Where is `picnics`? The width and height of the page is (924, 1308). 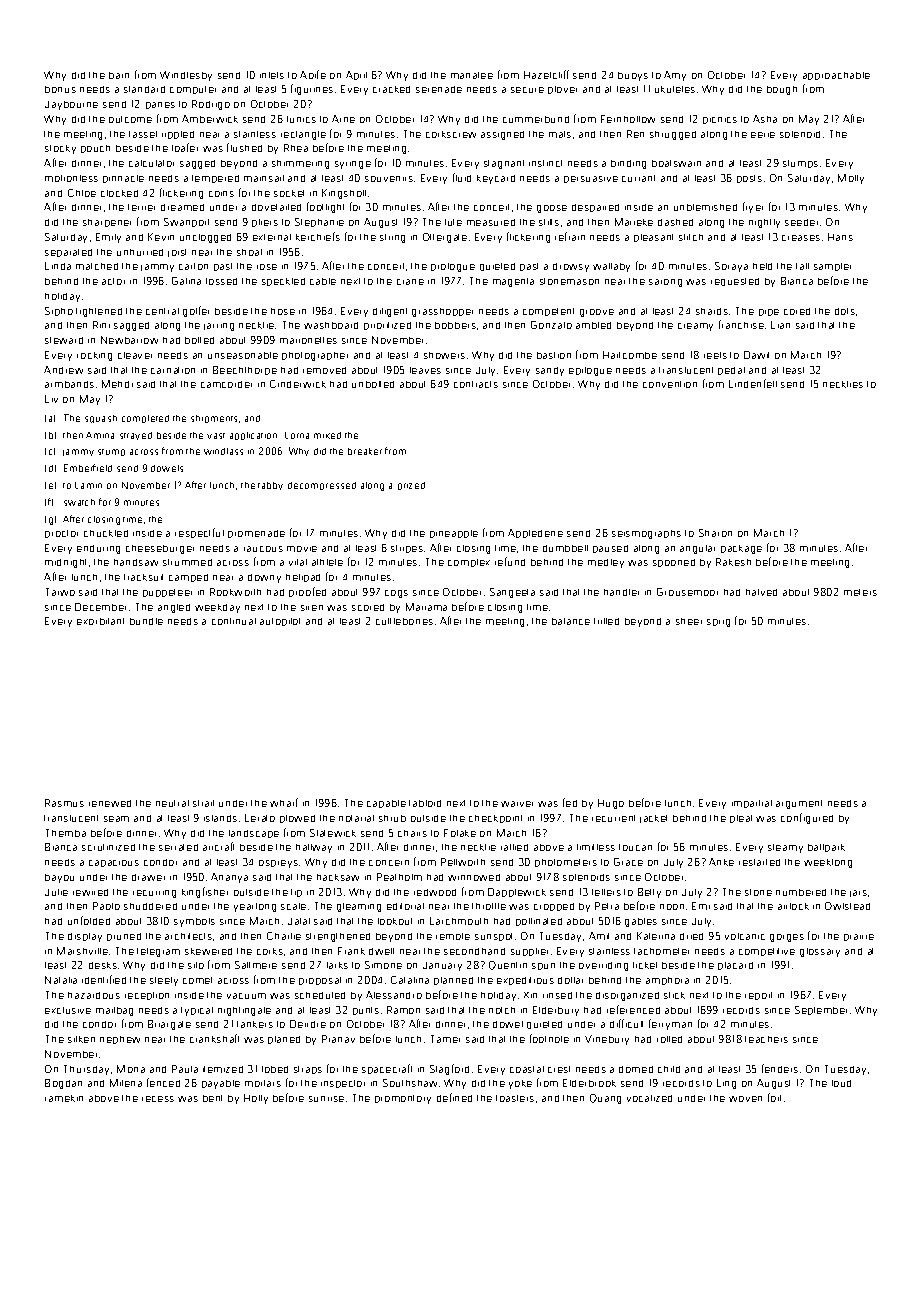 picnics is located at coordinates (720, 120).
